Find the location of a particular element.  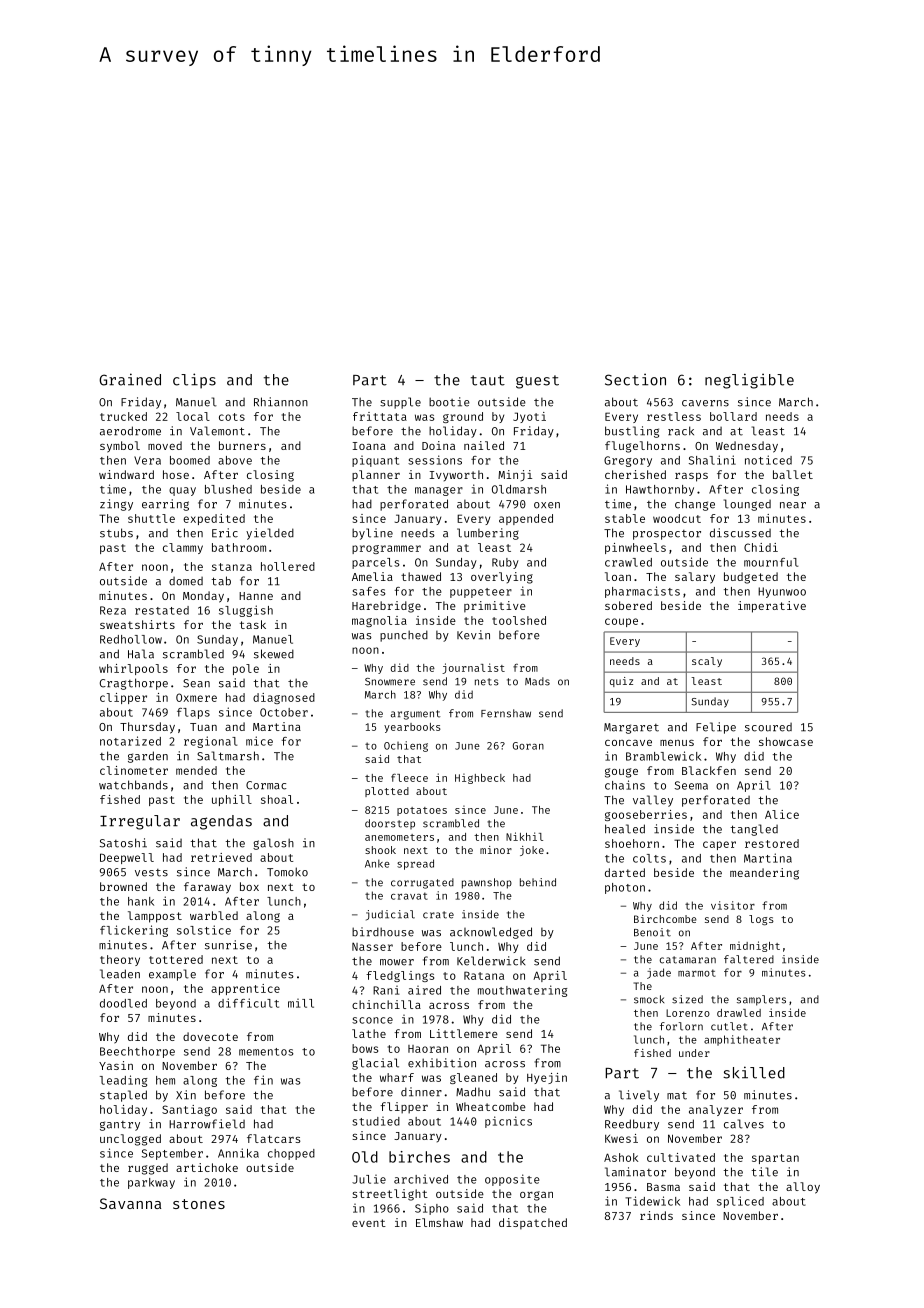

Section is located at coordinates (635, 379).
